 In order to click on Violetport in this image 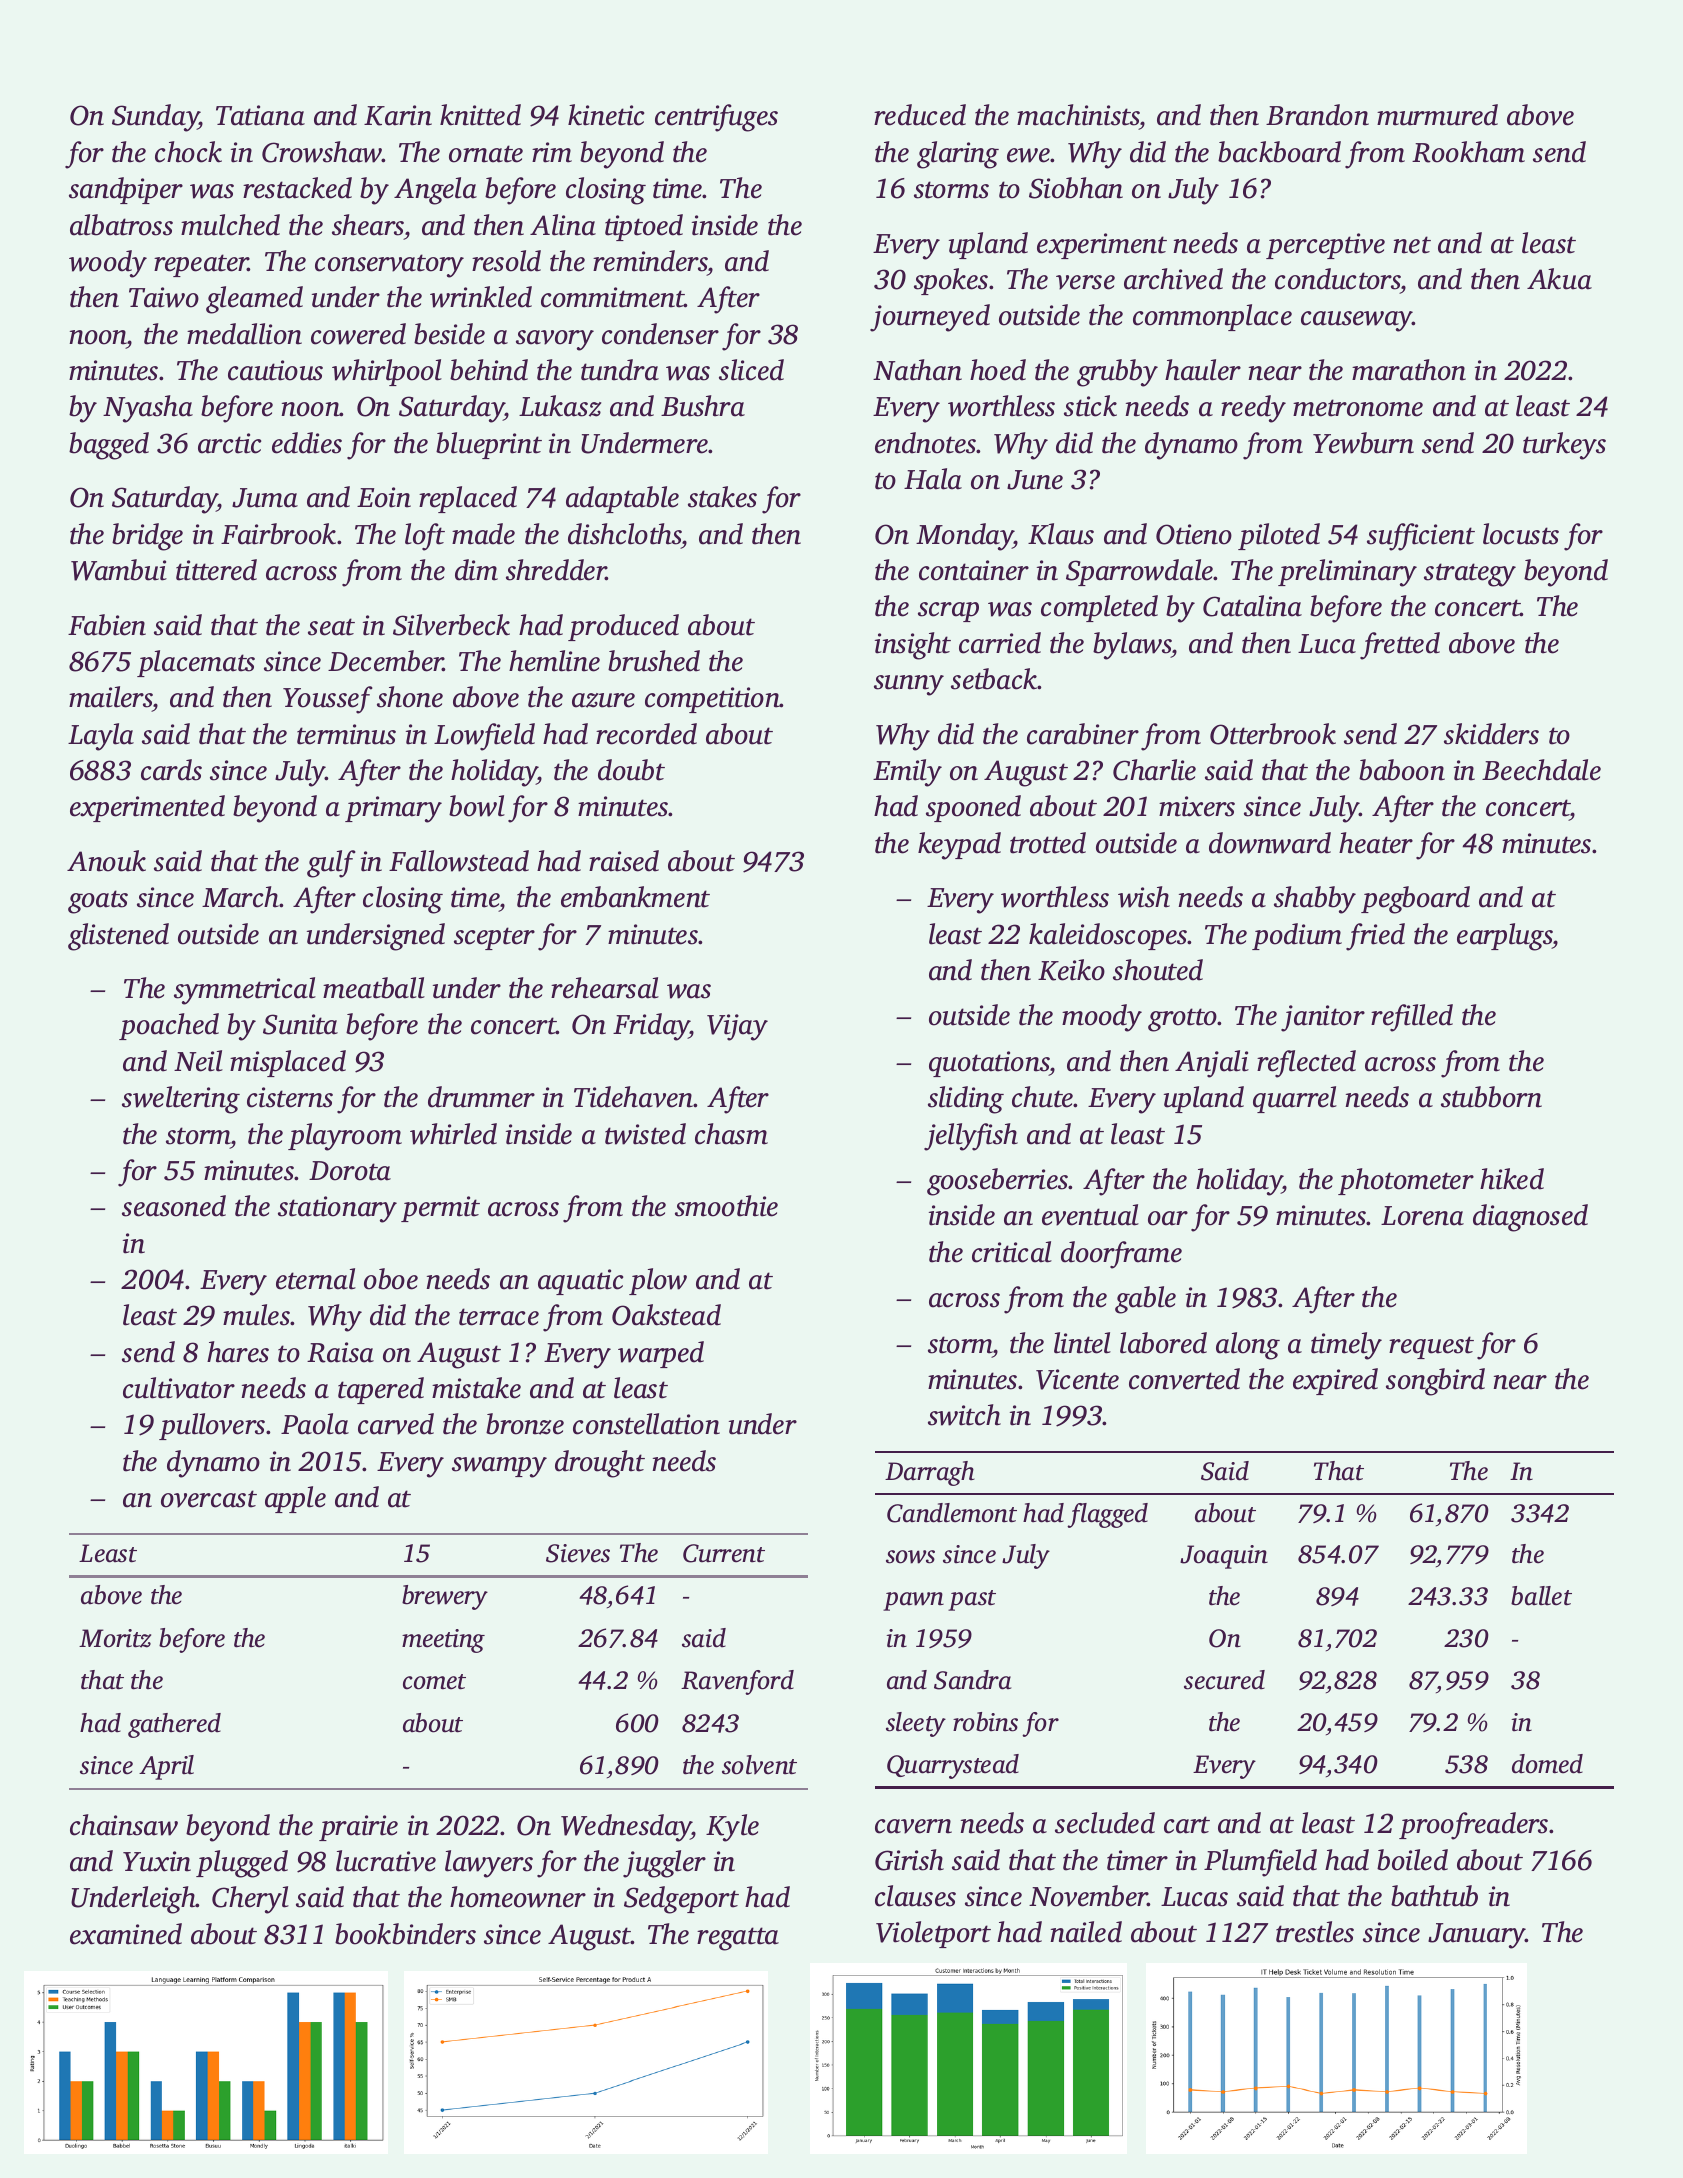, I will do `click(933, 1934)`.
